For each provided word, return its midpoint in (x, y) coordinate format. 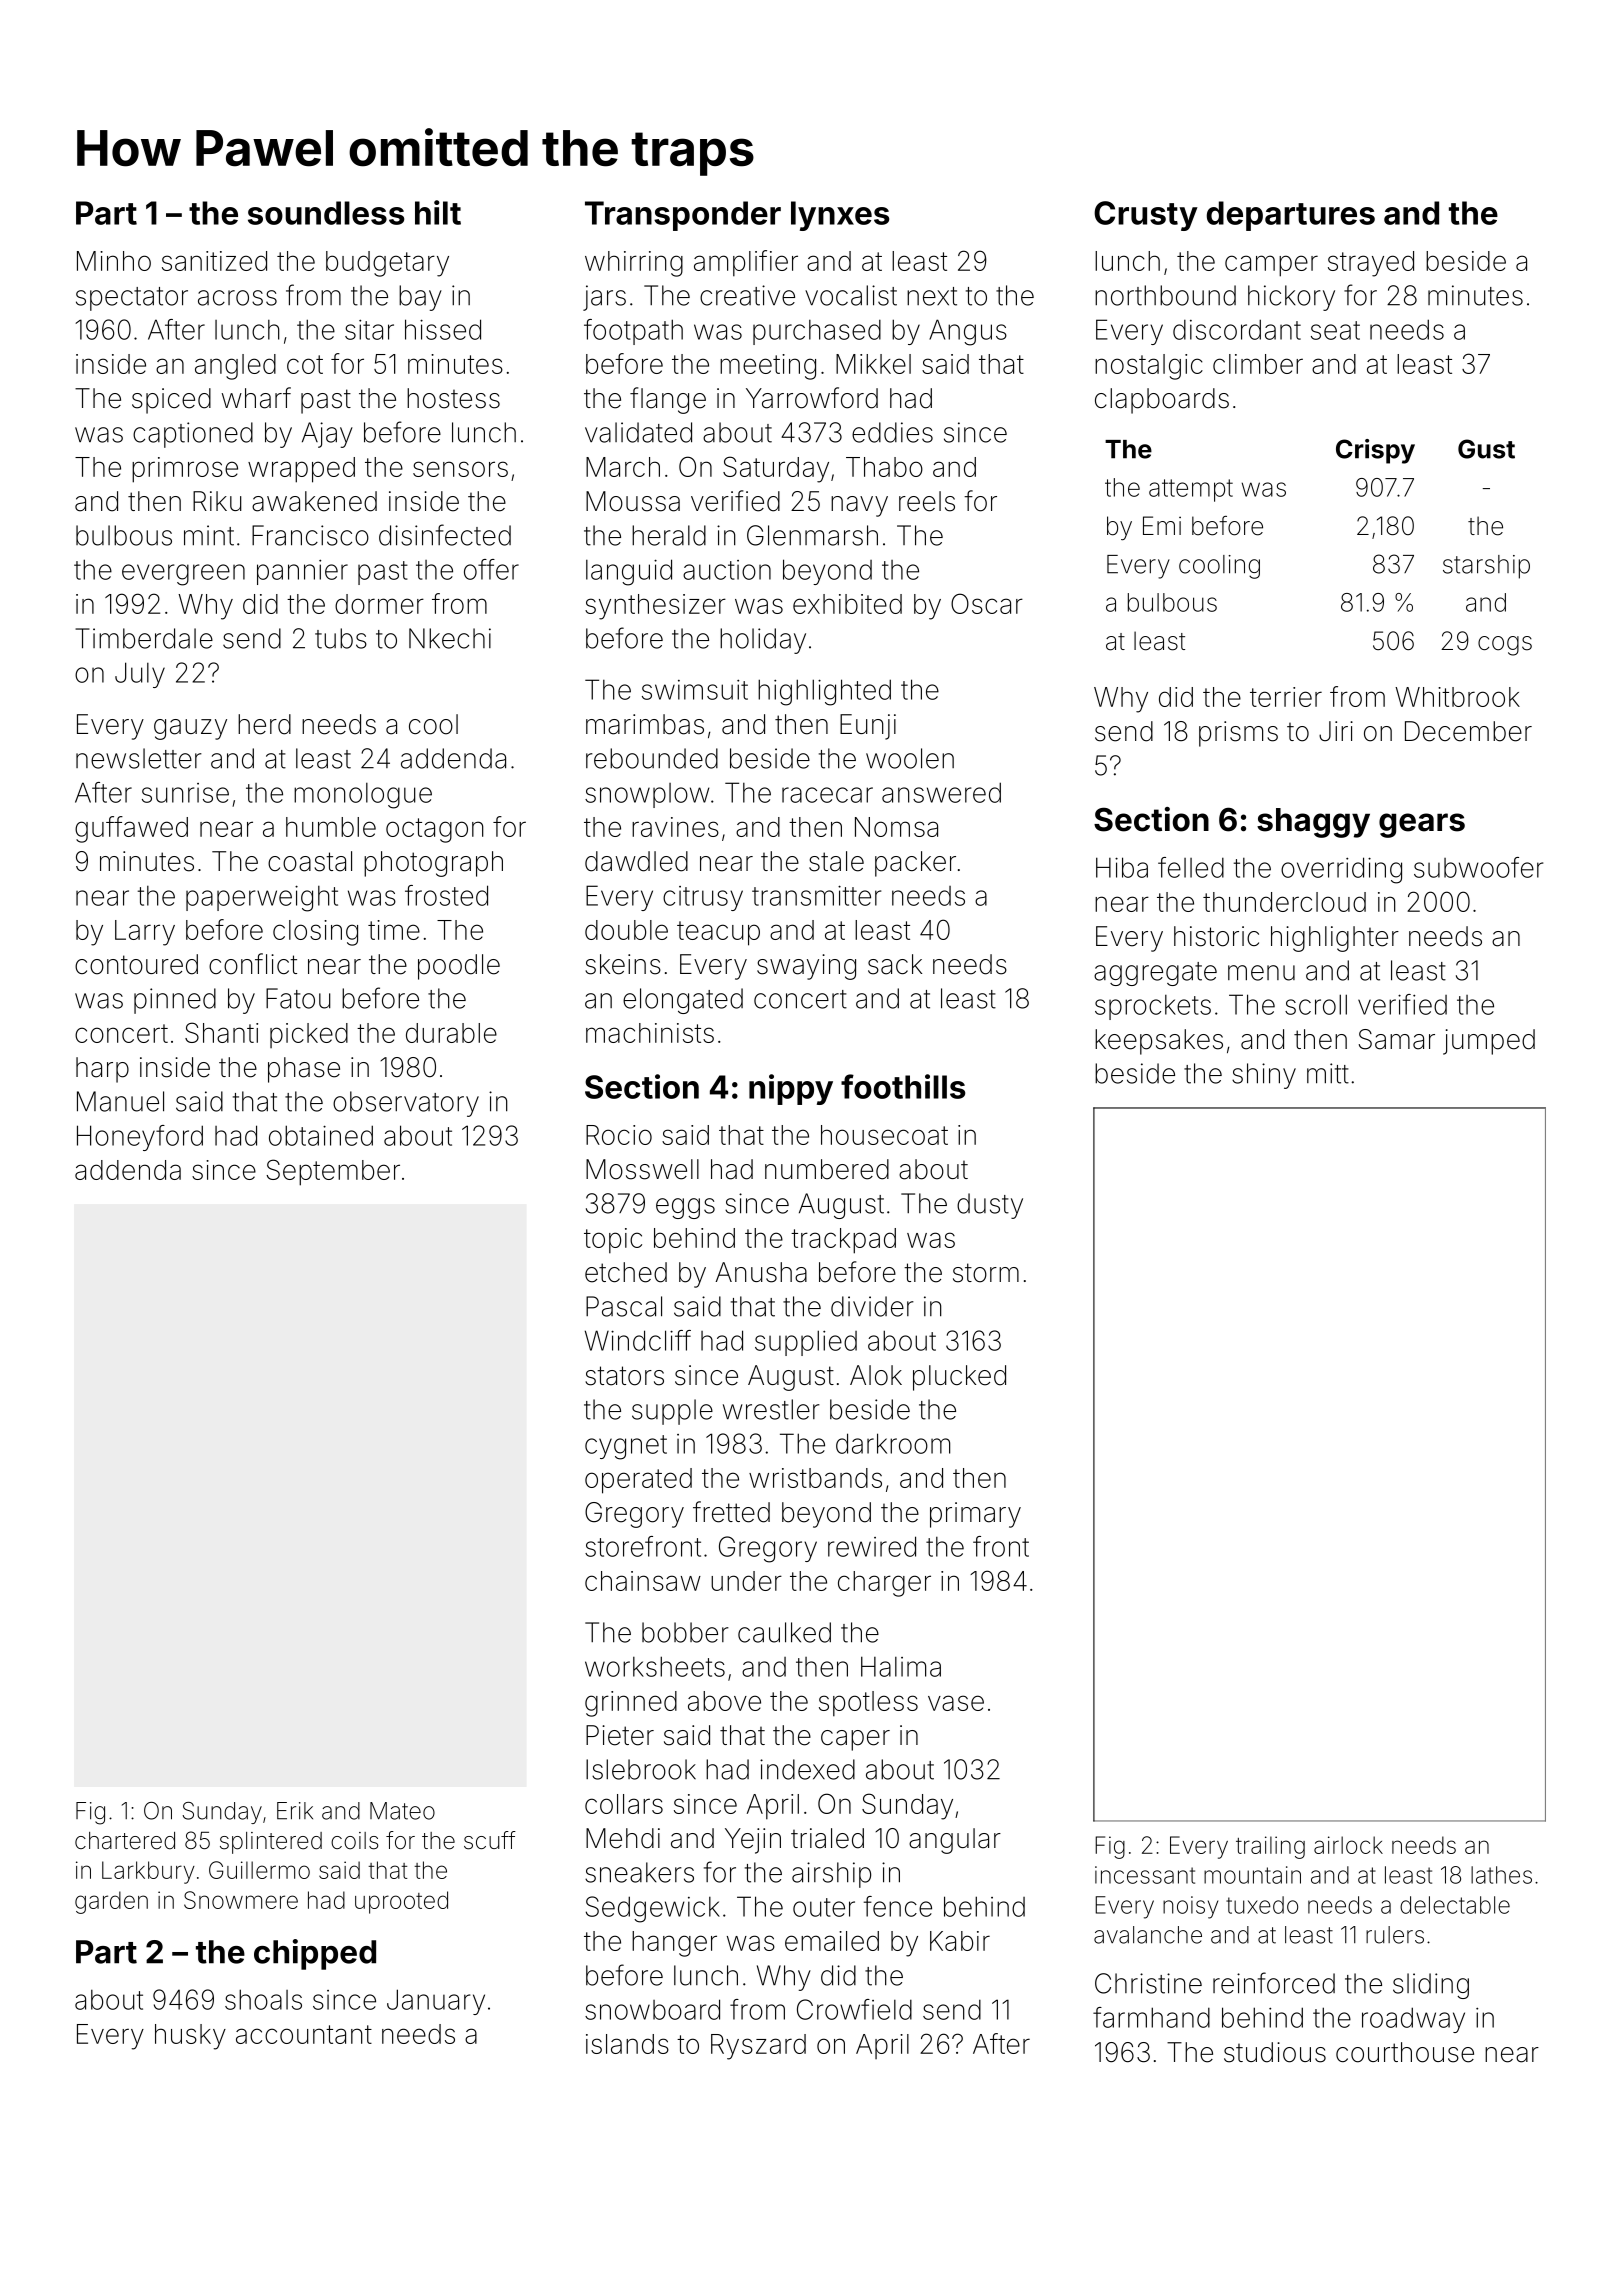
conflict (253, 964)
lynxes (840, 216)
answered (941, 792)
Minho (114, 261)
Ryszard (758, 2047)
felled (1191, 867)
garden (111, 1902)
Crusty (1146, 216)
